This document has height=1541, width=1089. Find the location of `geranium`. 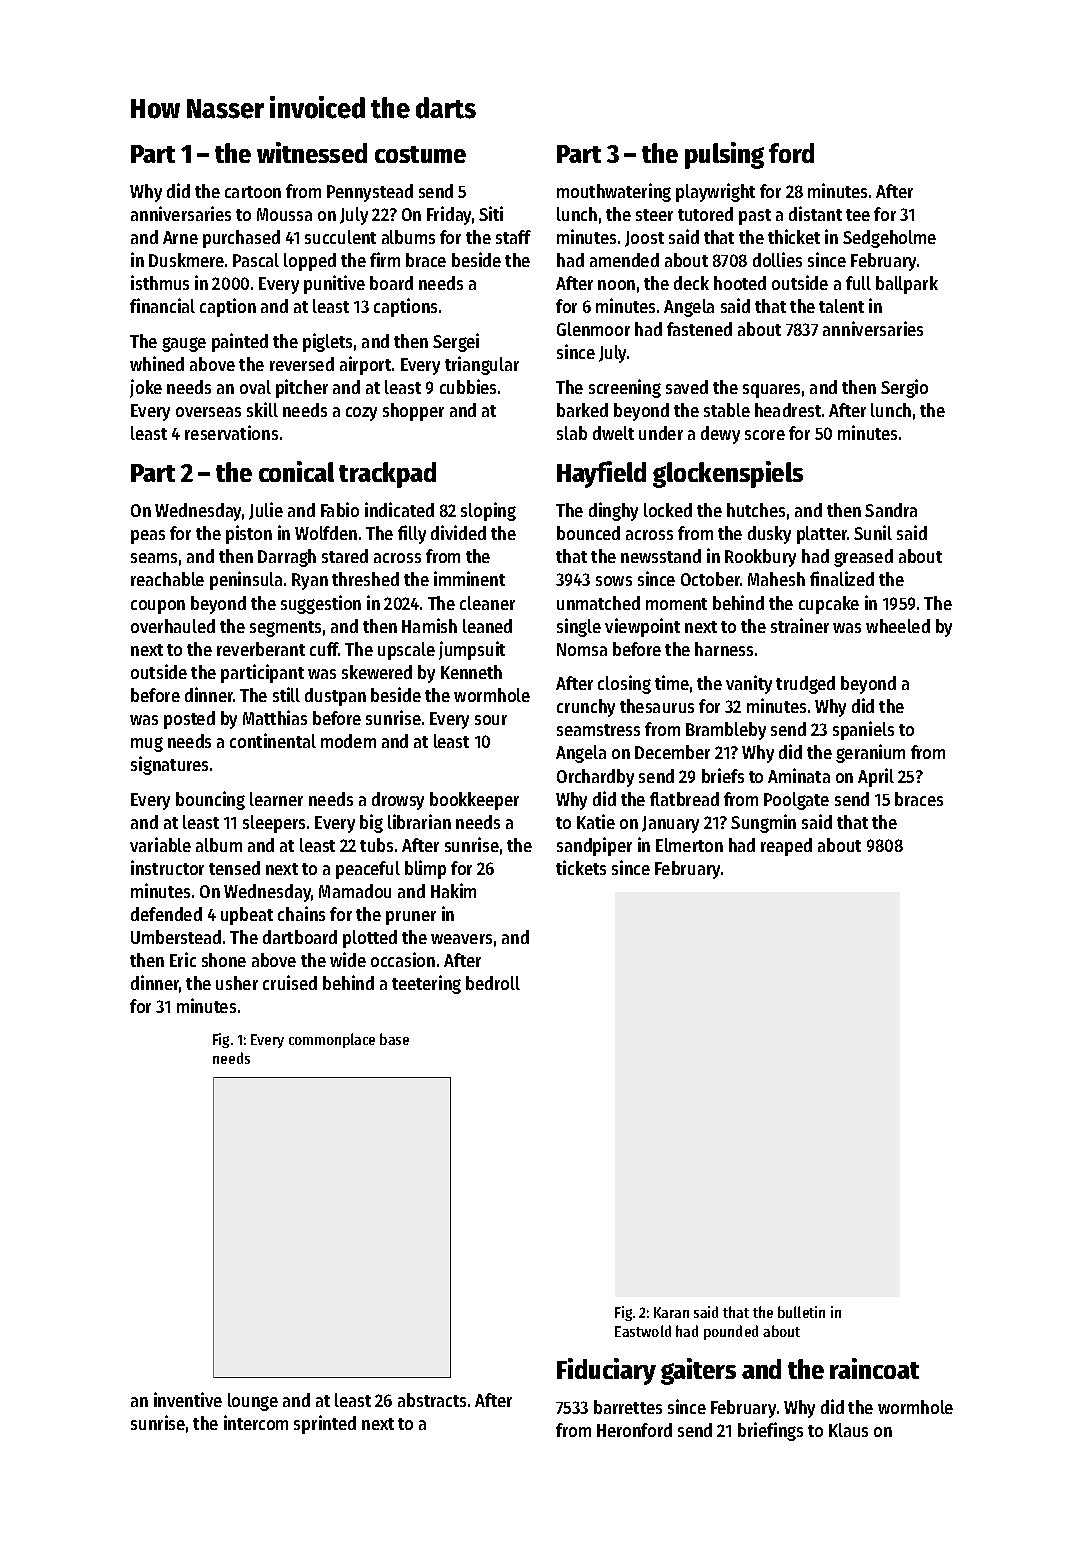

geranium is located at coordinates (870, 753).
